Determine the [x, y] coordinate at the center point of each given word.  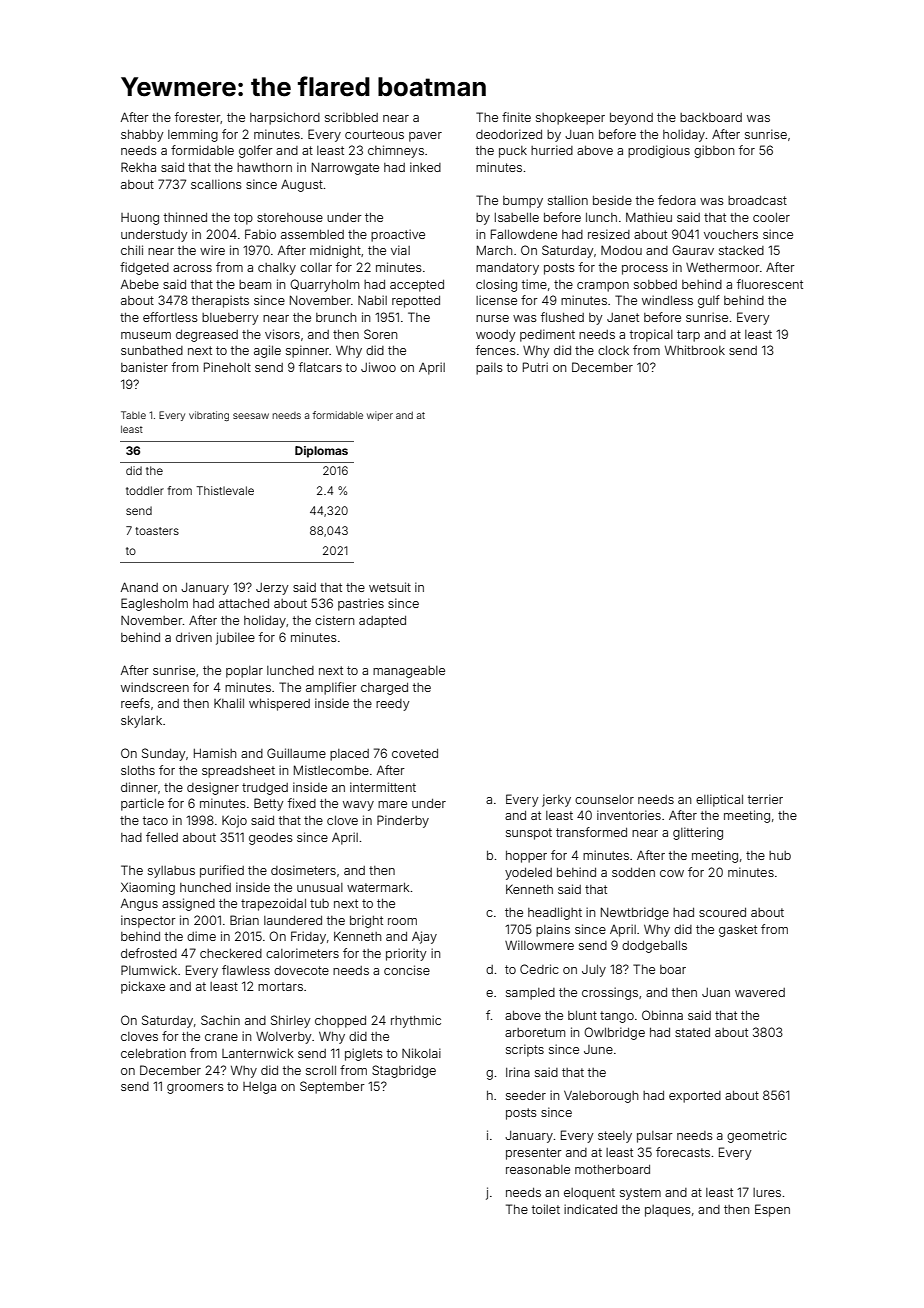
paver [425, 137]
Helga [259, 1088]
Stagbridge [404, 1071]
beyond [631, 119]
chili [132, 250]
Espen [772, 1210]
